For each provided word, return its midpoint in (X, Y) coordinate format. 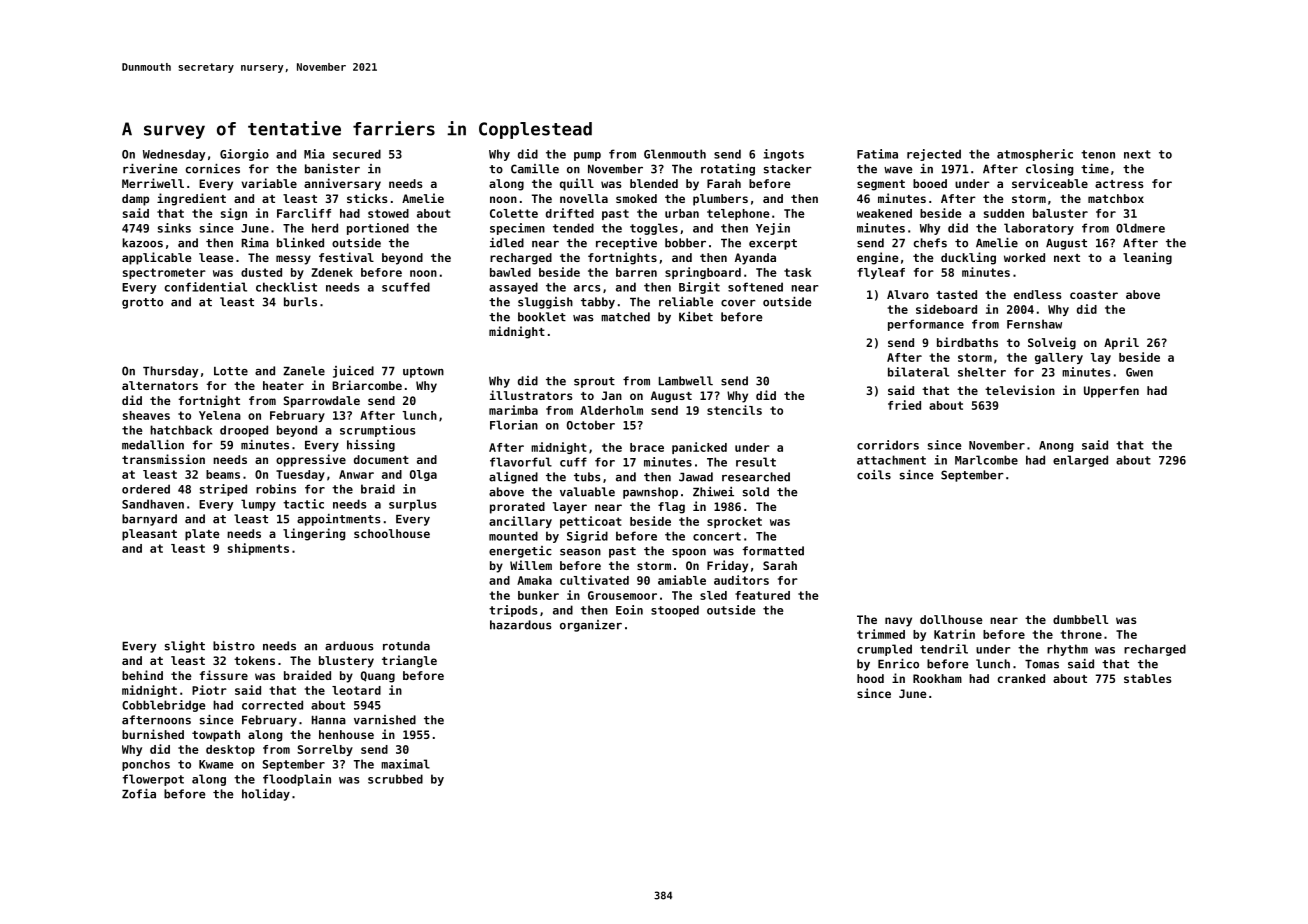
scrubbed (395, 779)
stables (1148, 678)
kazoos (142, 243)
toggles (654, 229)
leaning (1147, 258)
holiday (266, 795)
